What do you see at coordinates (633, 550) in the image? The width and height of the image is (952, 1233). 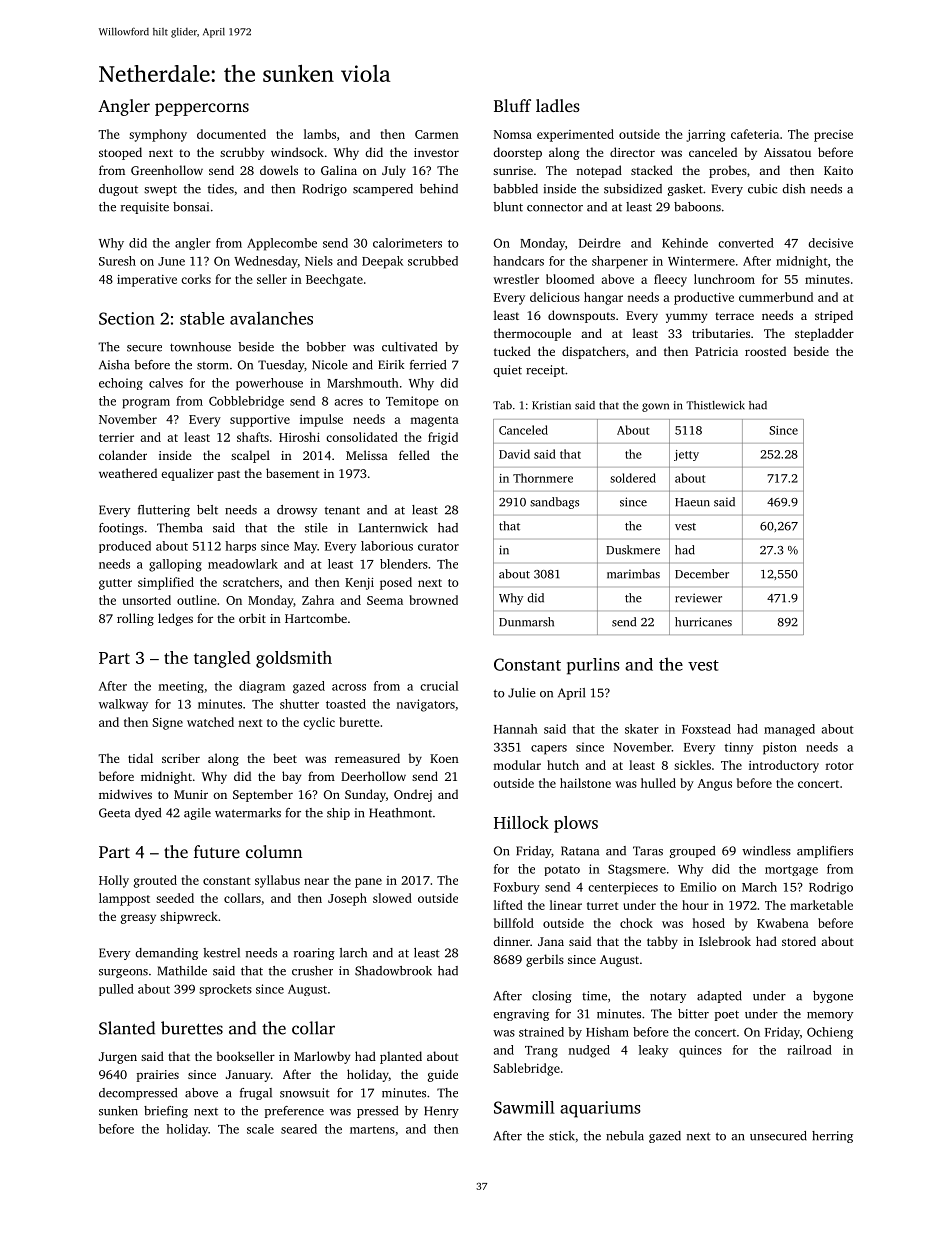 I see `Duskmere` at bounding box center [633, 550].
